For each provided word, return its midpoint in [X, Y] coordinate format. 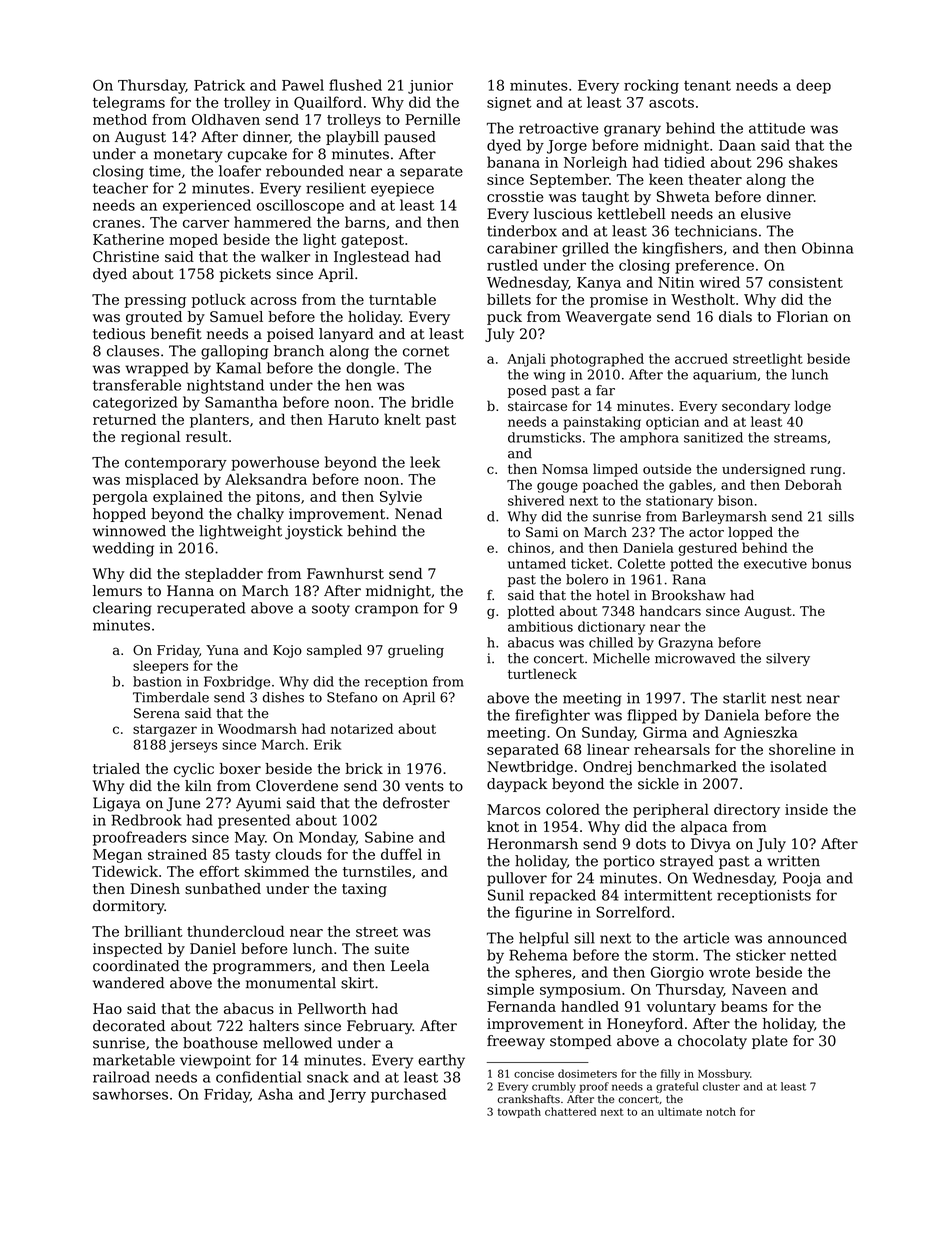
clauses [133, 351]
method [120, 119]
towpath [519, 1112]
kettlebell [631, 214]
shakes [813, 162]
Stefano [352, 697]
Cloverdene [297, 786]
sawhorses [130, 1094]
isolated [798, 766]
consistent [806, 282]
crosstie [515, 196]
